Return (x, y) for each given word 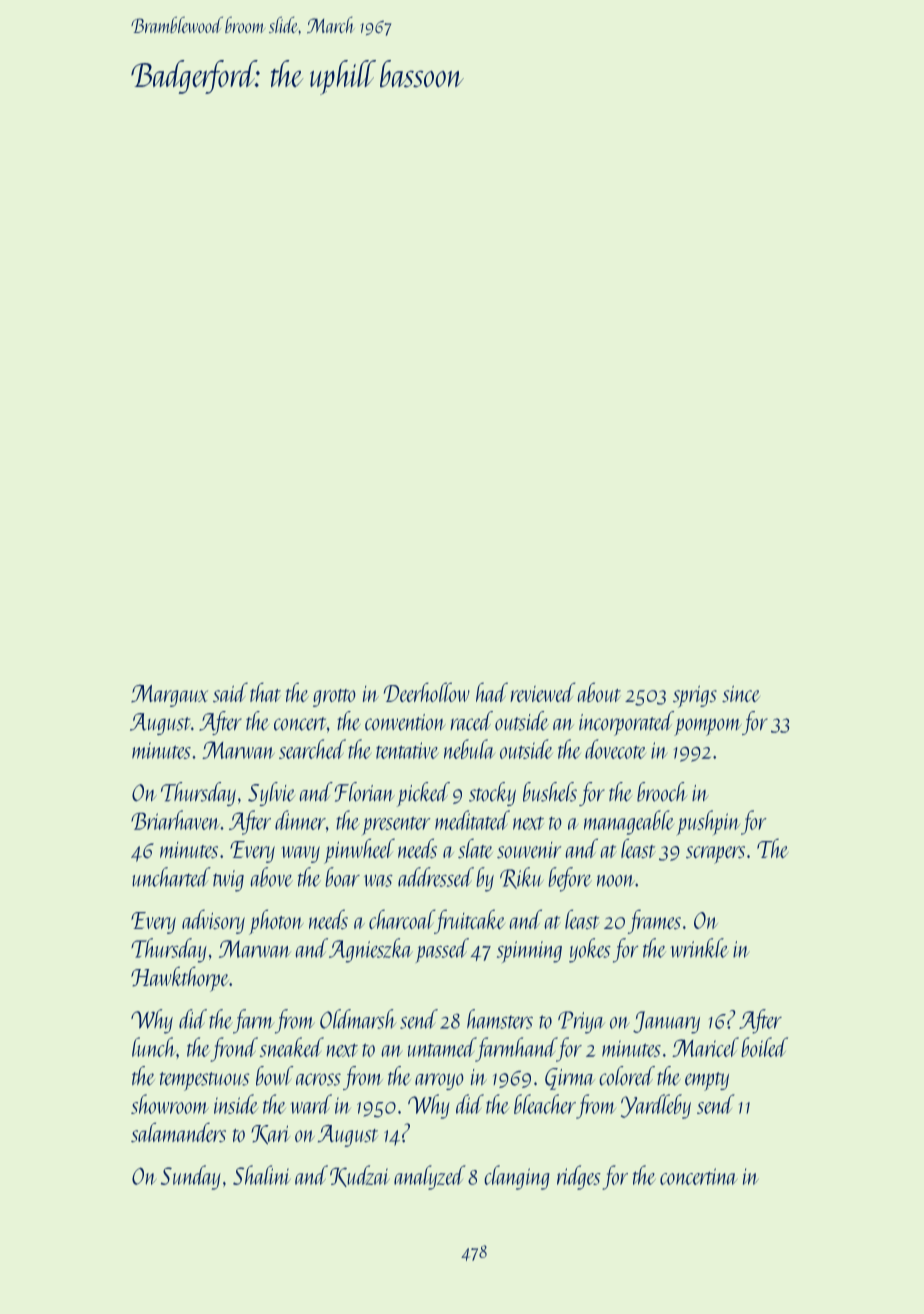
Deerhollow (426, 692)
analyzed (430, 1177)
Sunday (191, 1177)
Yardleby (656, 1106)
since (741, 693)
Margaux (169, 695)
